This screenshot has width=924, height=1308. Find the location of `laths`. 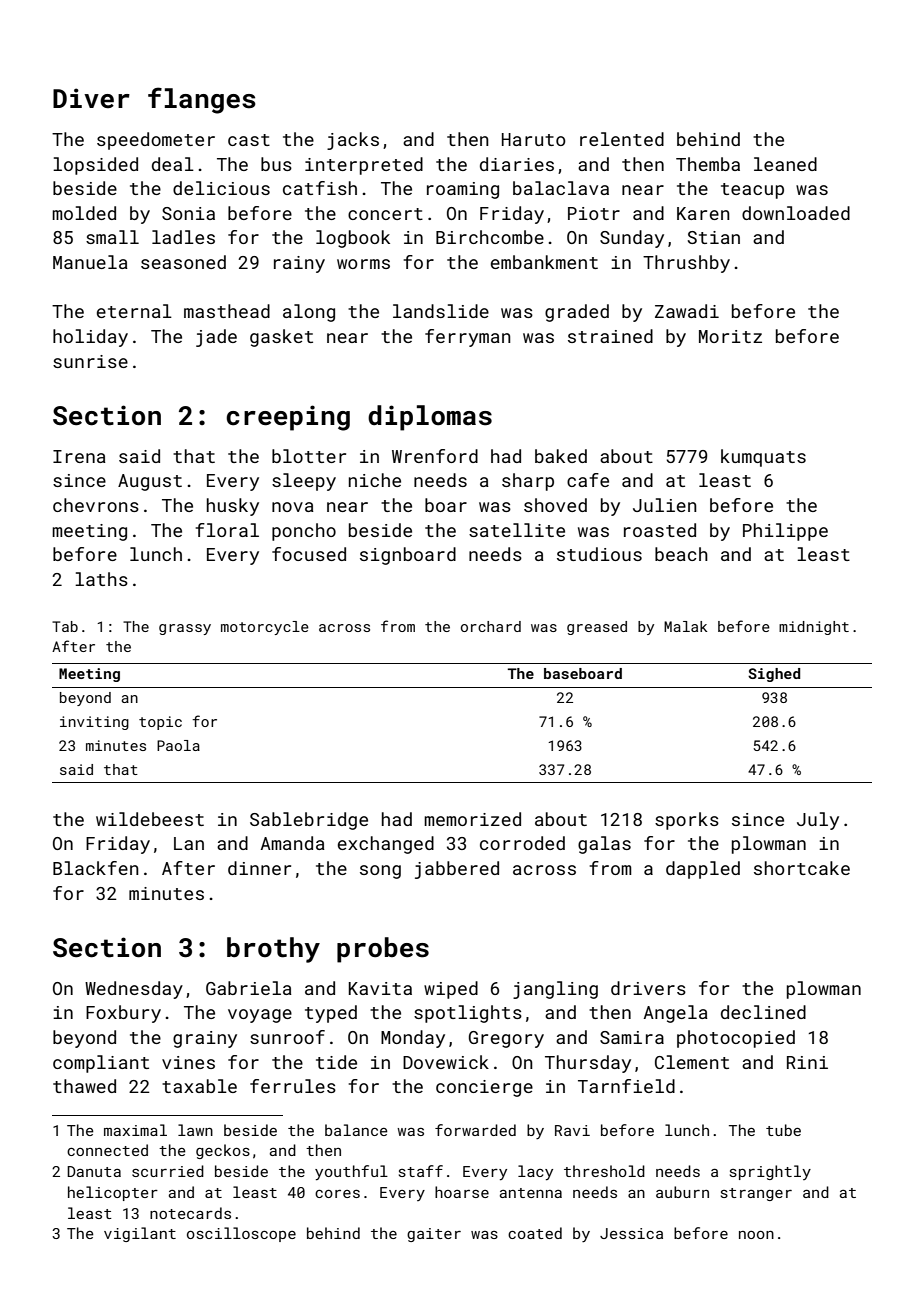

laths is located at coordinates (101, 579).
